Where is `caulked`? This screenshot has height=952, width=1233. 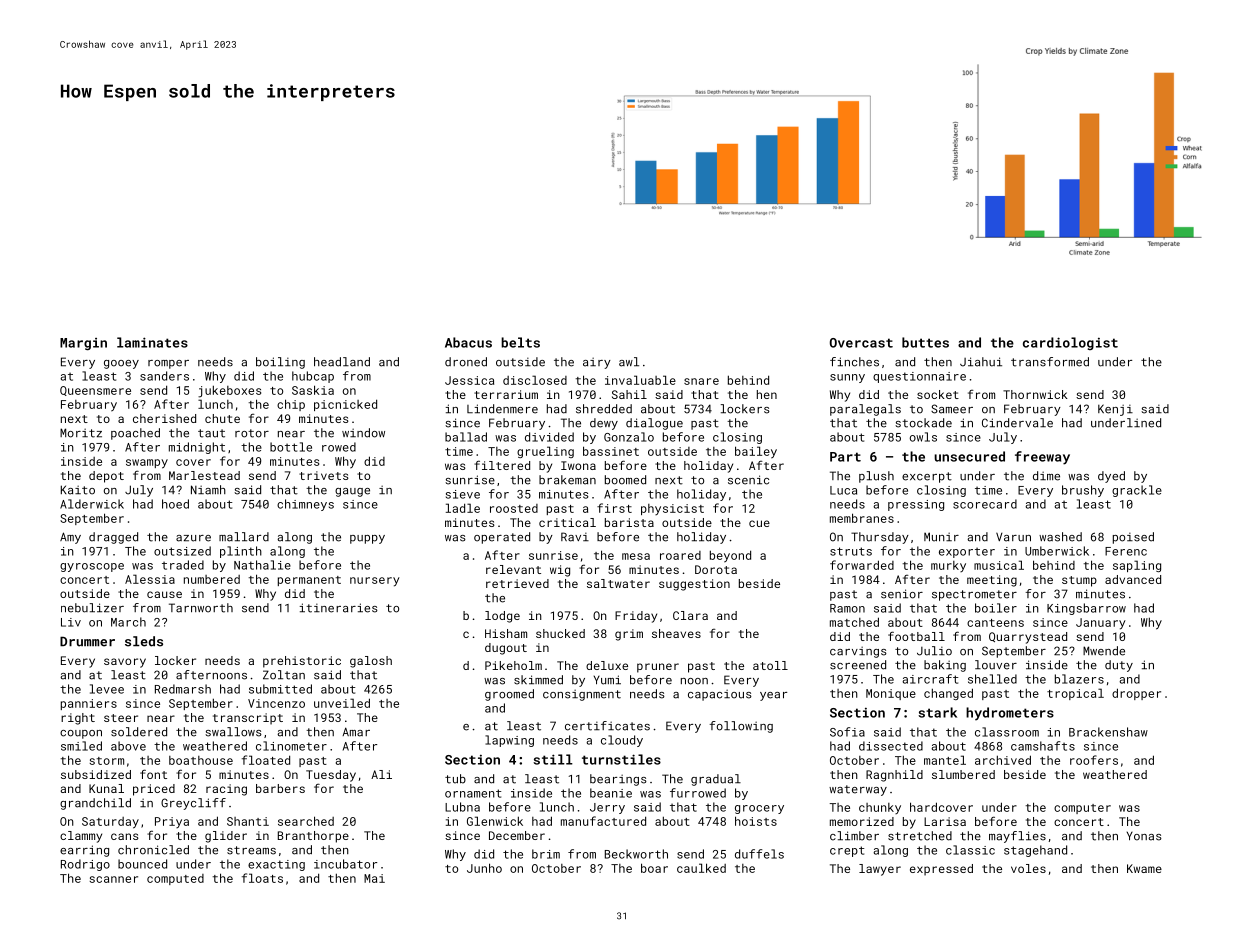 caulked is located at coordinates (701, 868).
